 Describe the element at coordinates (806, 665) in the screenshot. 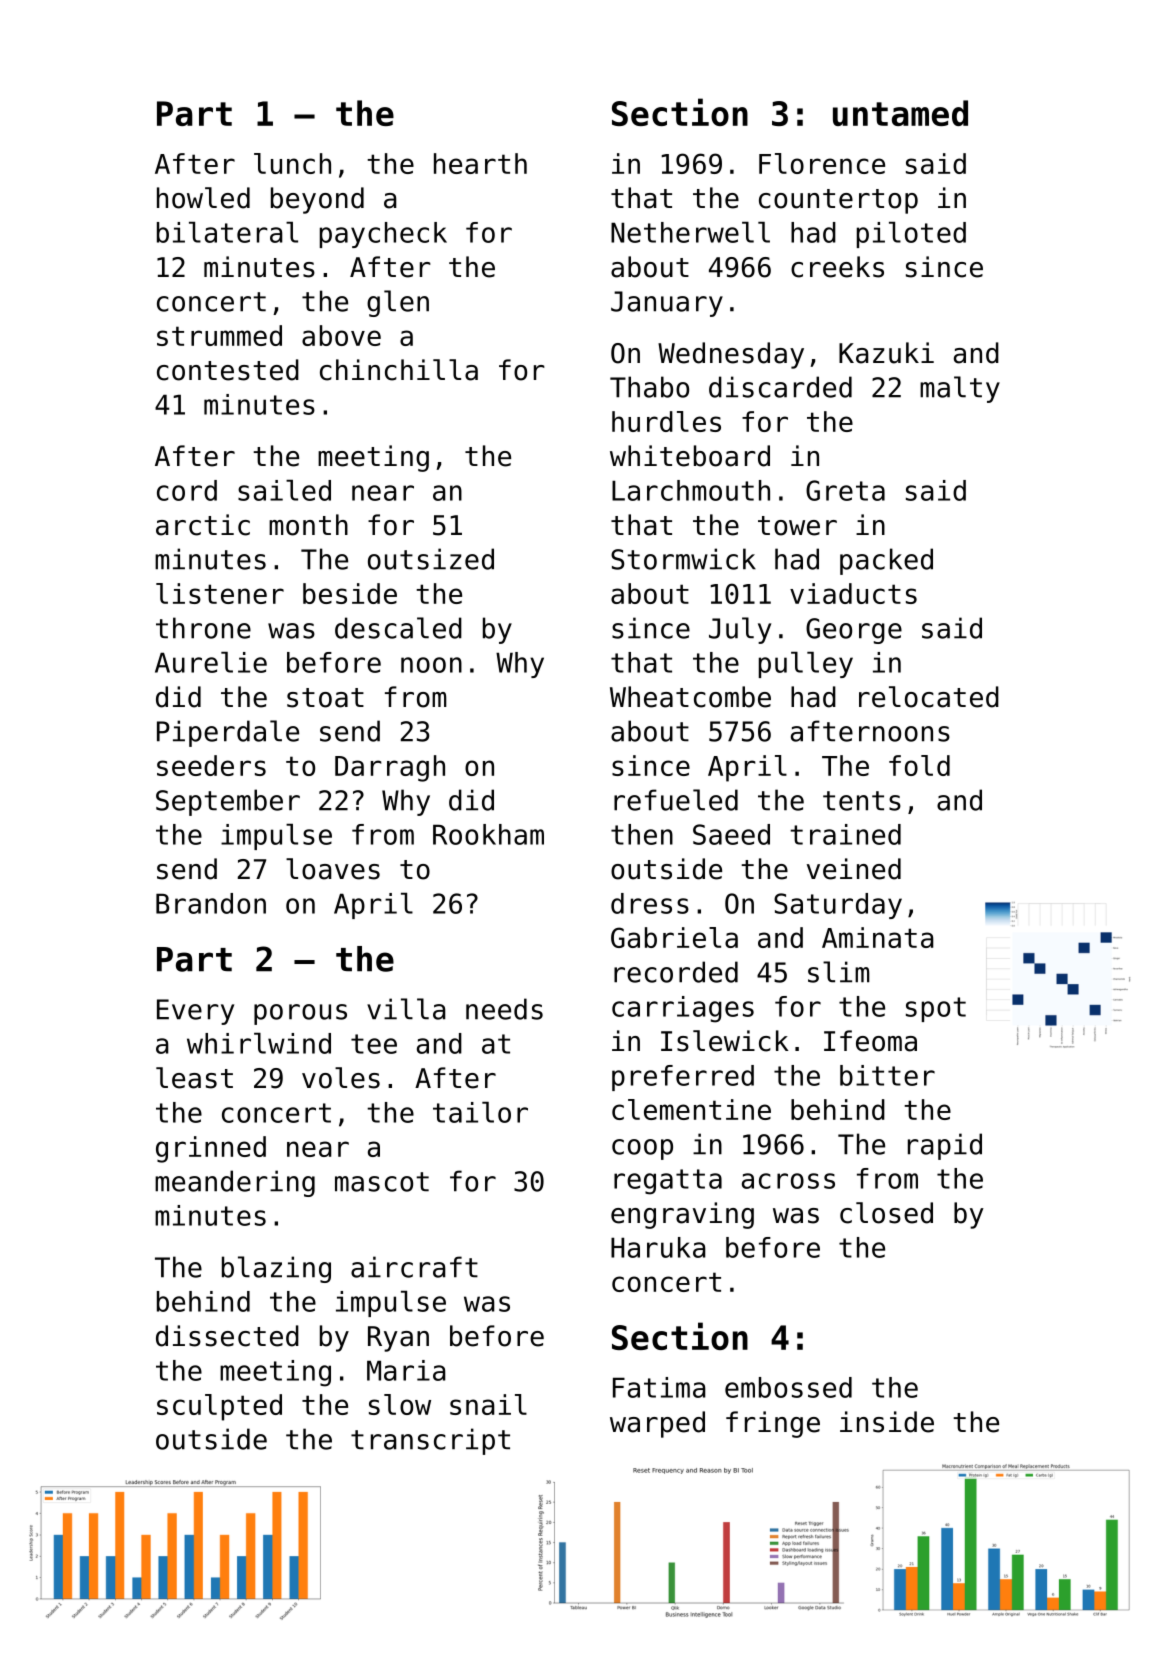

I see `pulley` at that location.
